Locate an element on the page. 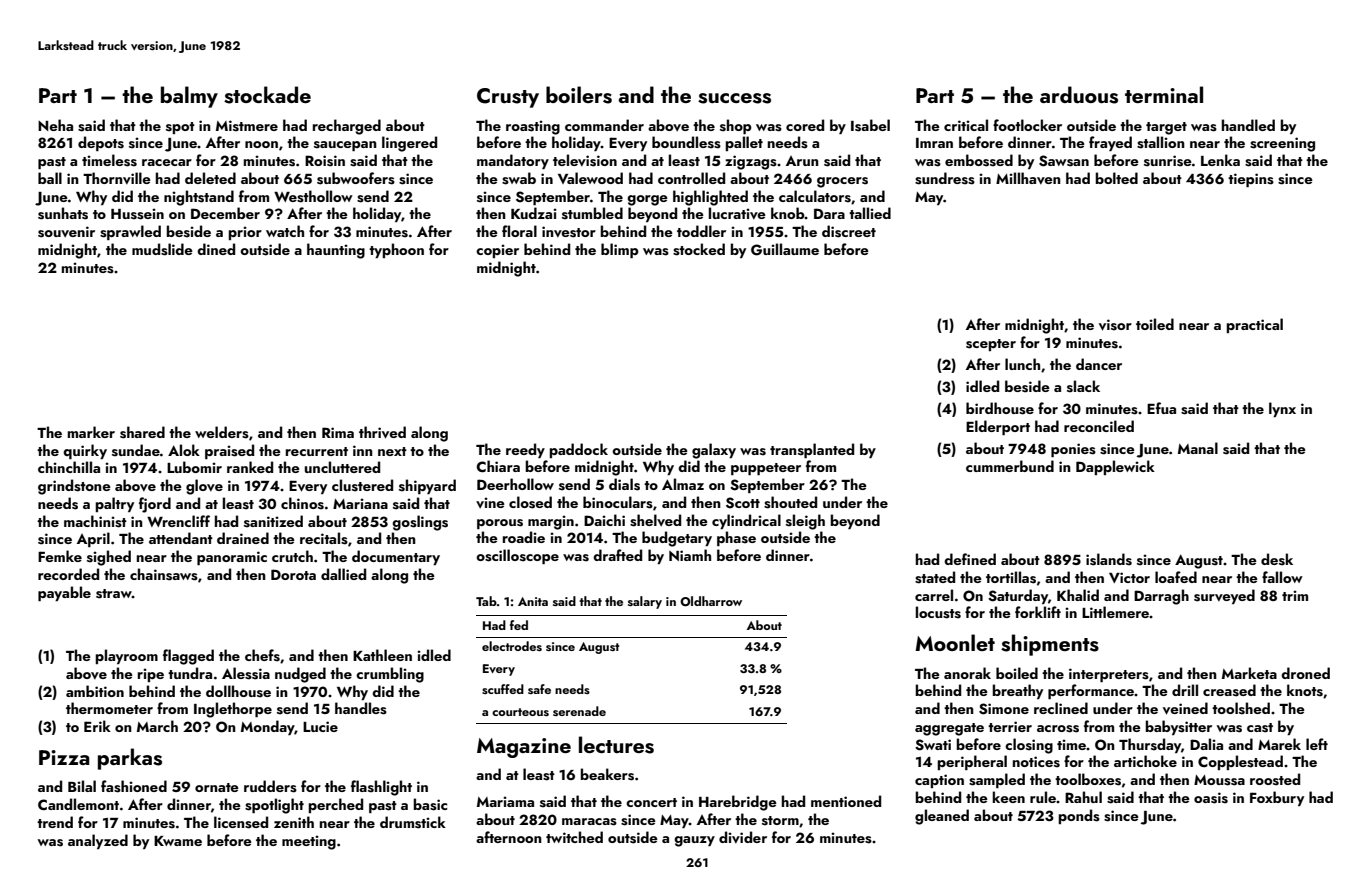 The width and height of the page is (1372, 887). haunting is located at coordinates (336, 251).
